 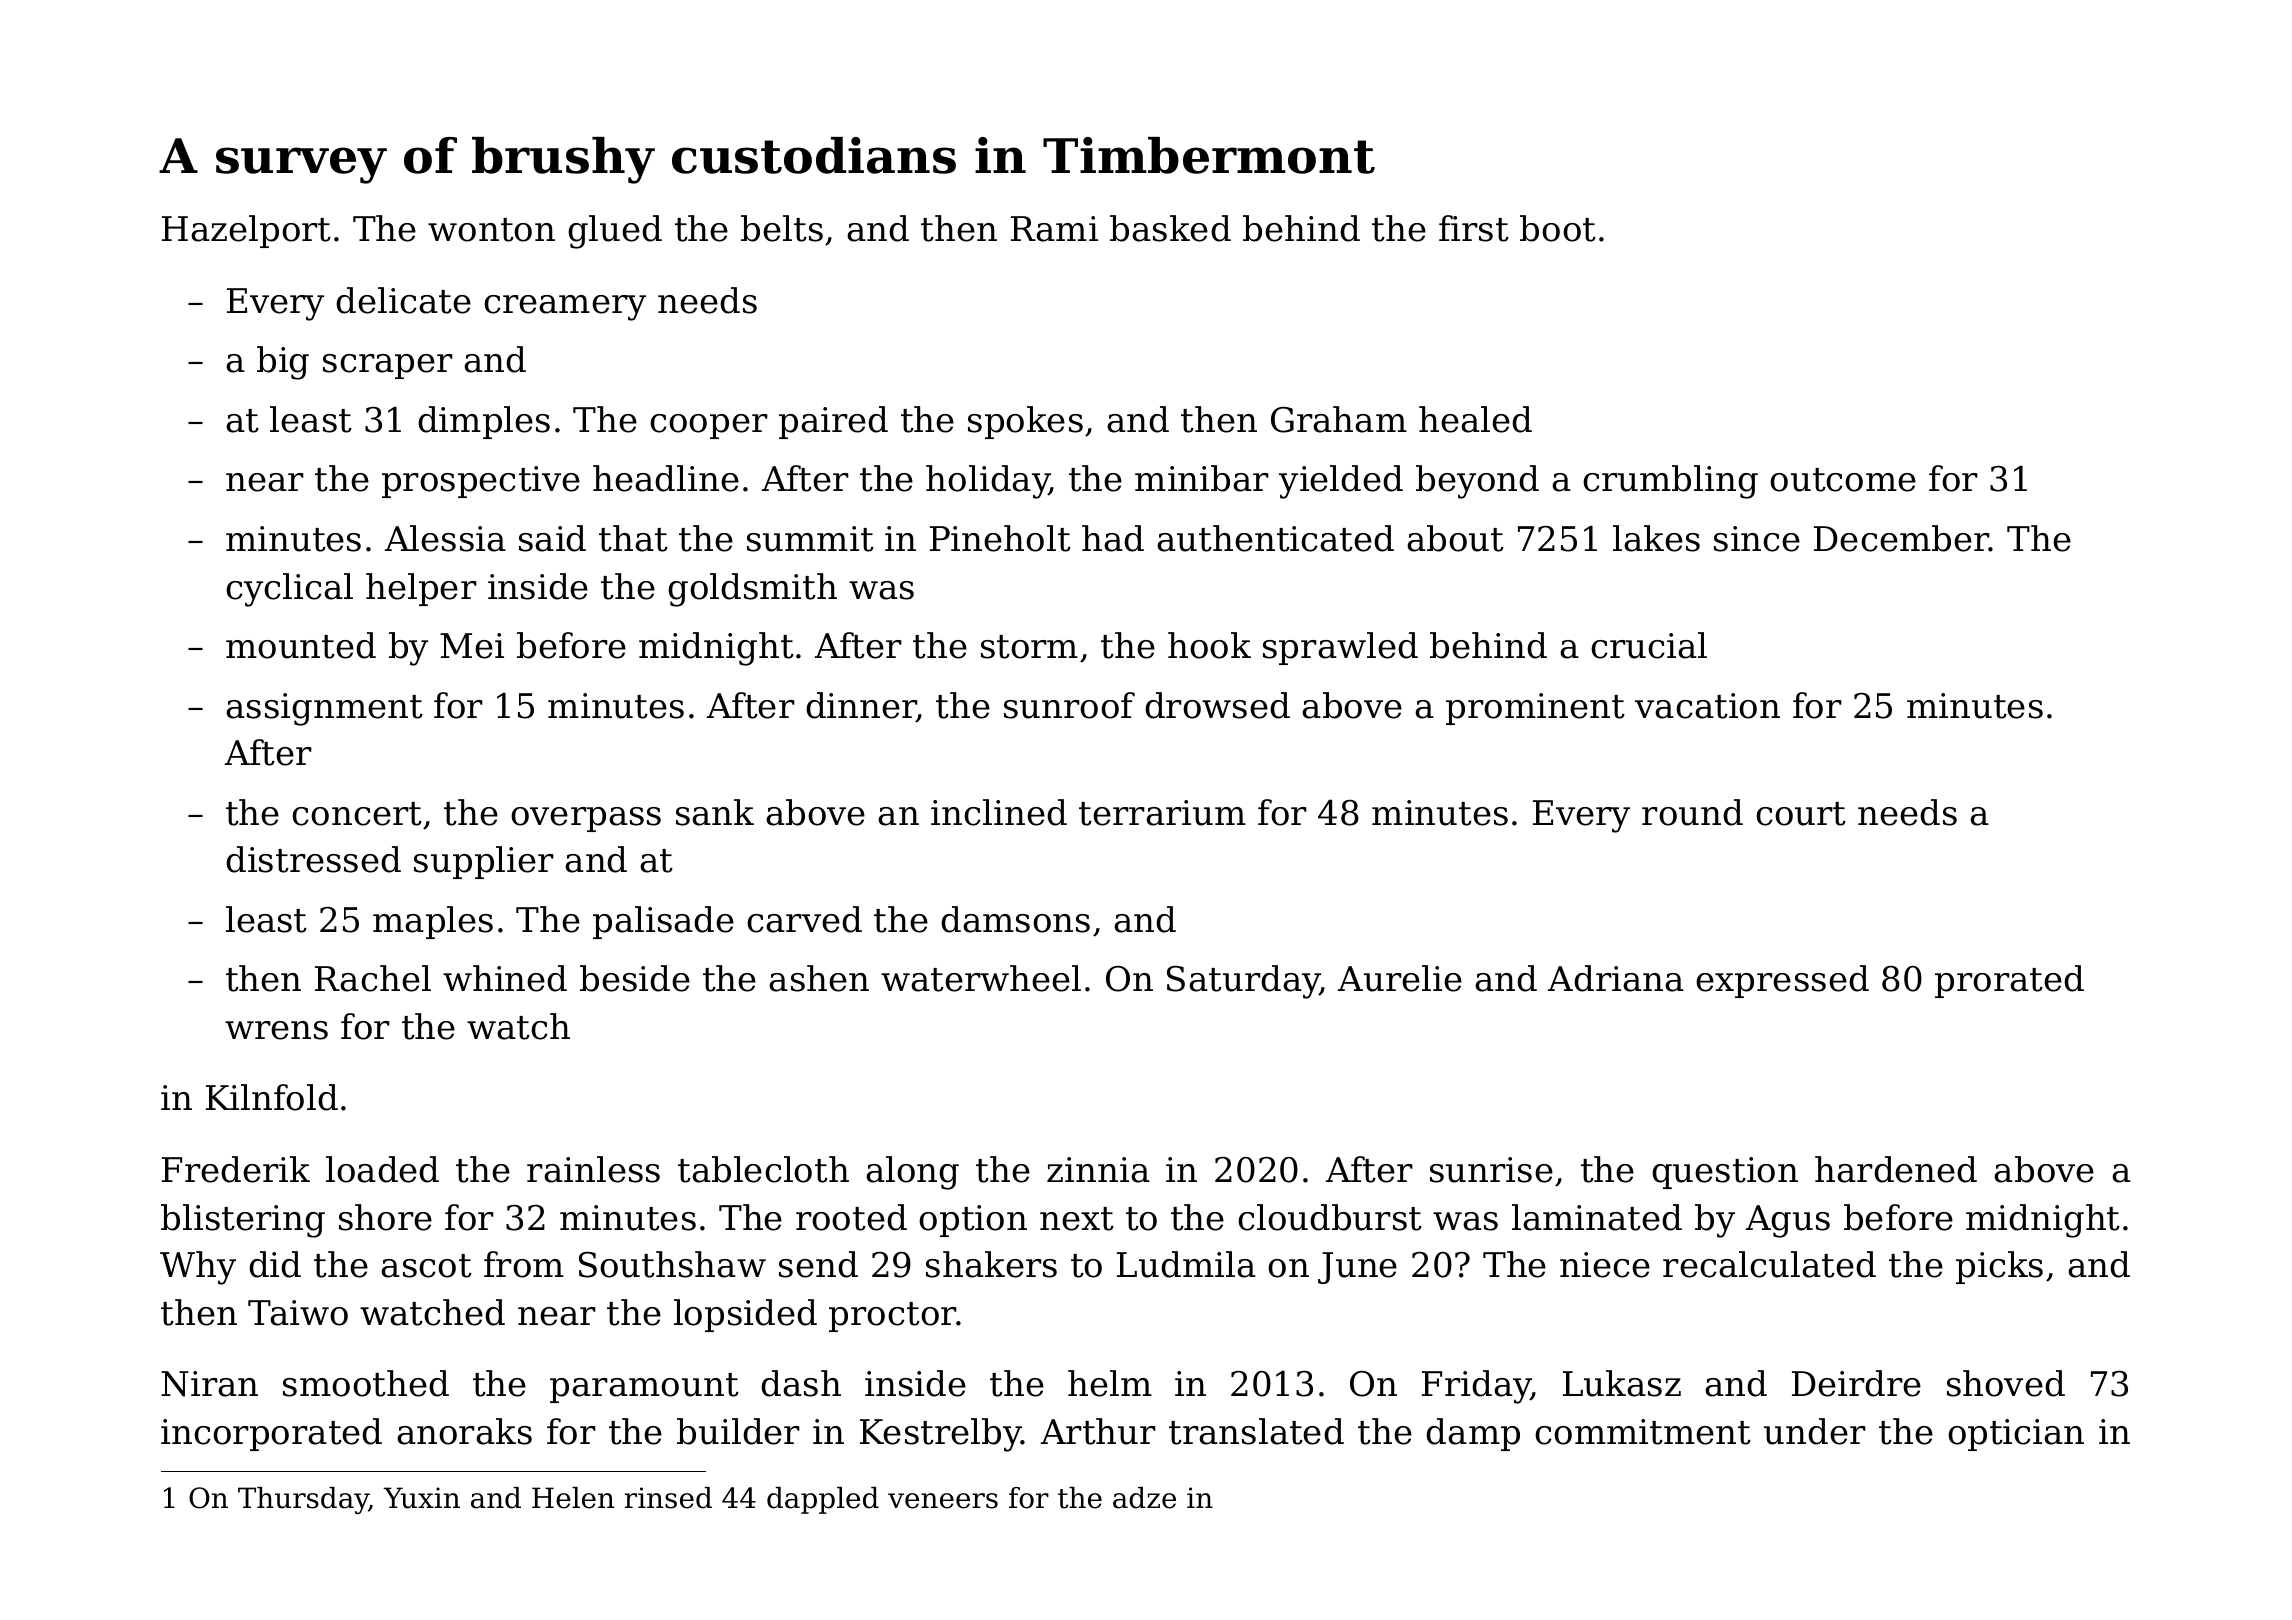 I want to click on translated, so click(x=1256, y=1431).
